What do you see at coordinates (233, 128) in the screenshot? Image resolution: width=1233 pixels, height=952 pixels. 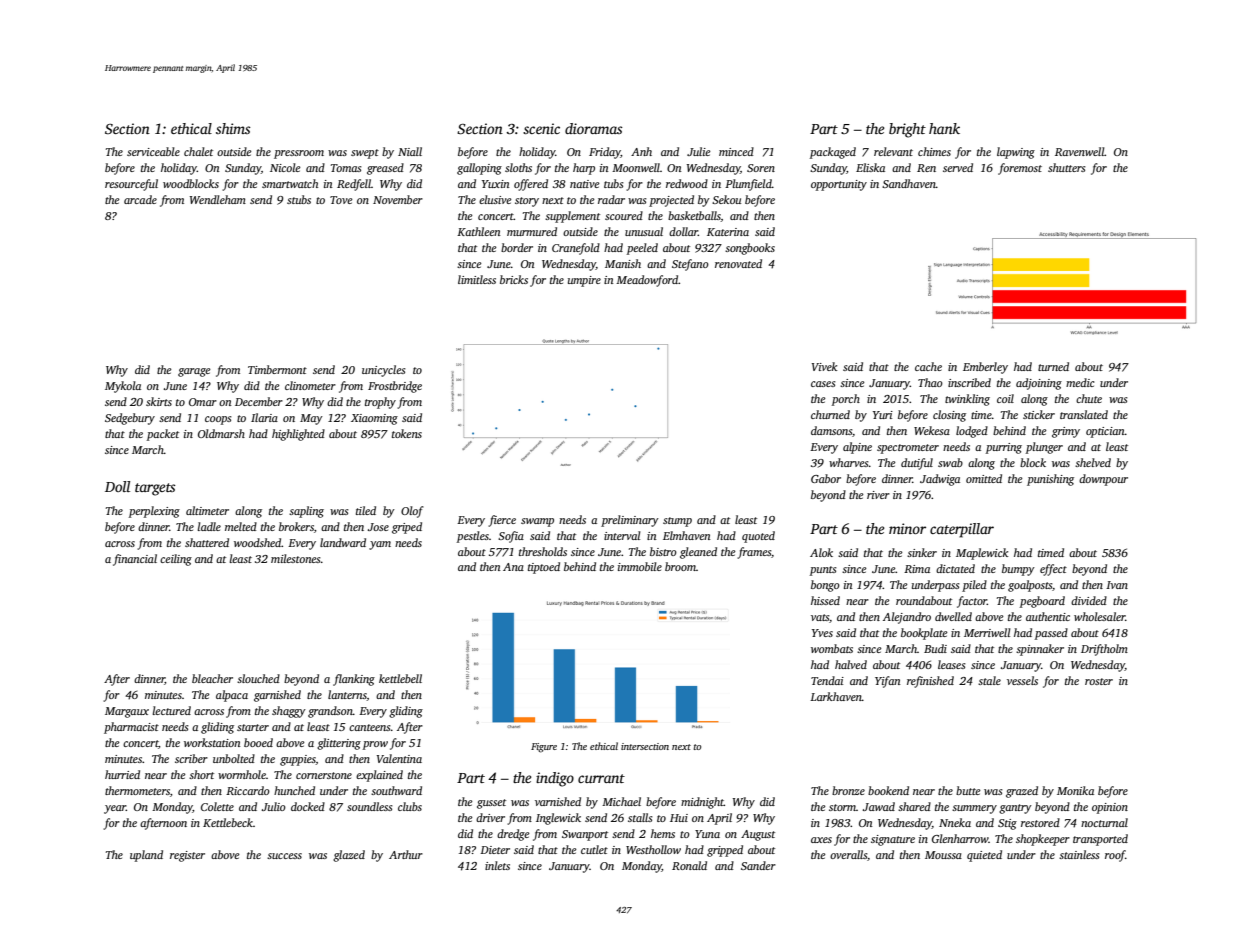 I see `shims` at bounding box center [233, 128].
